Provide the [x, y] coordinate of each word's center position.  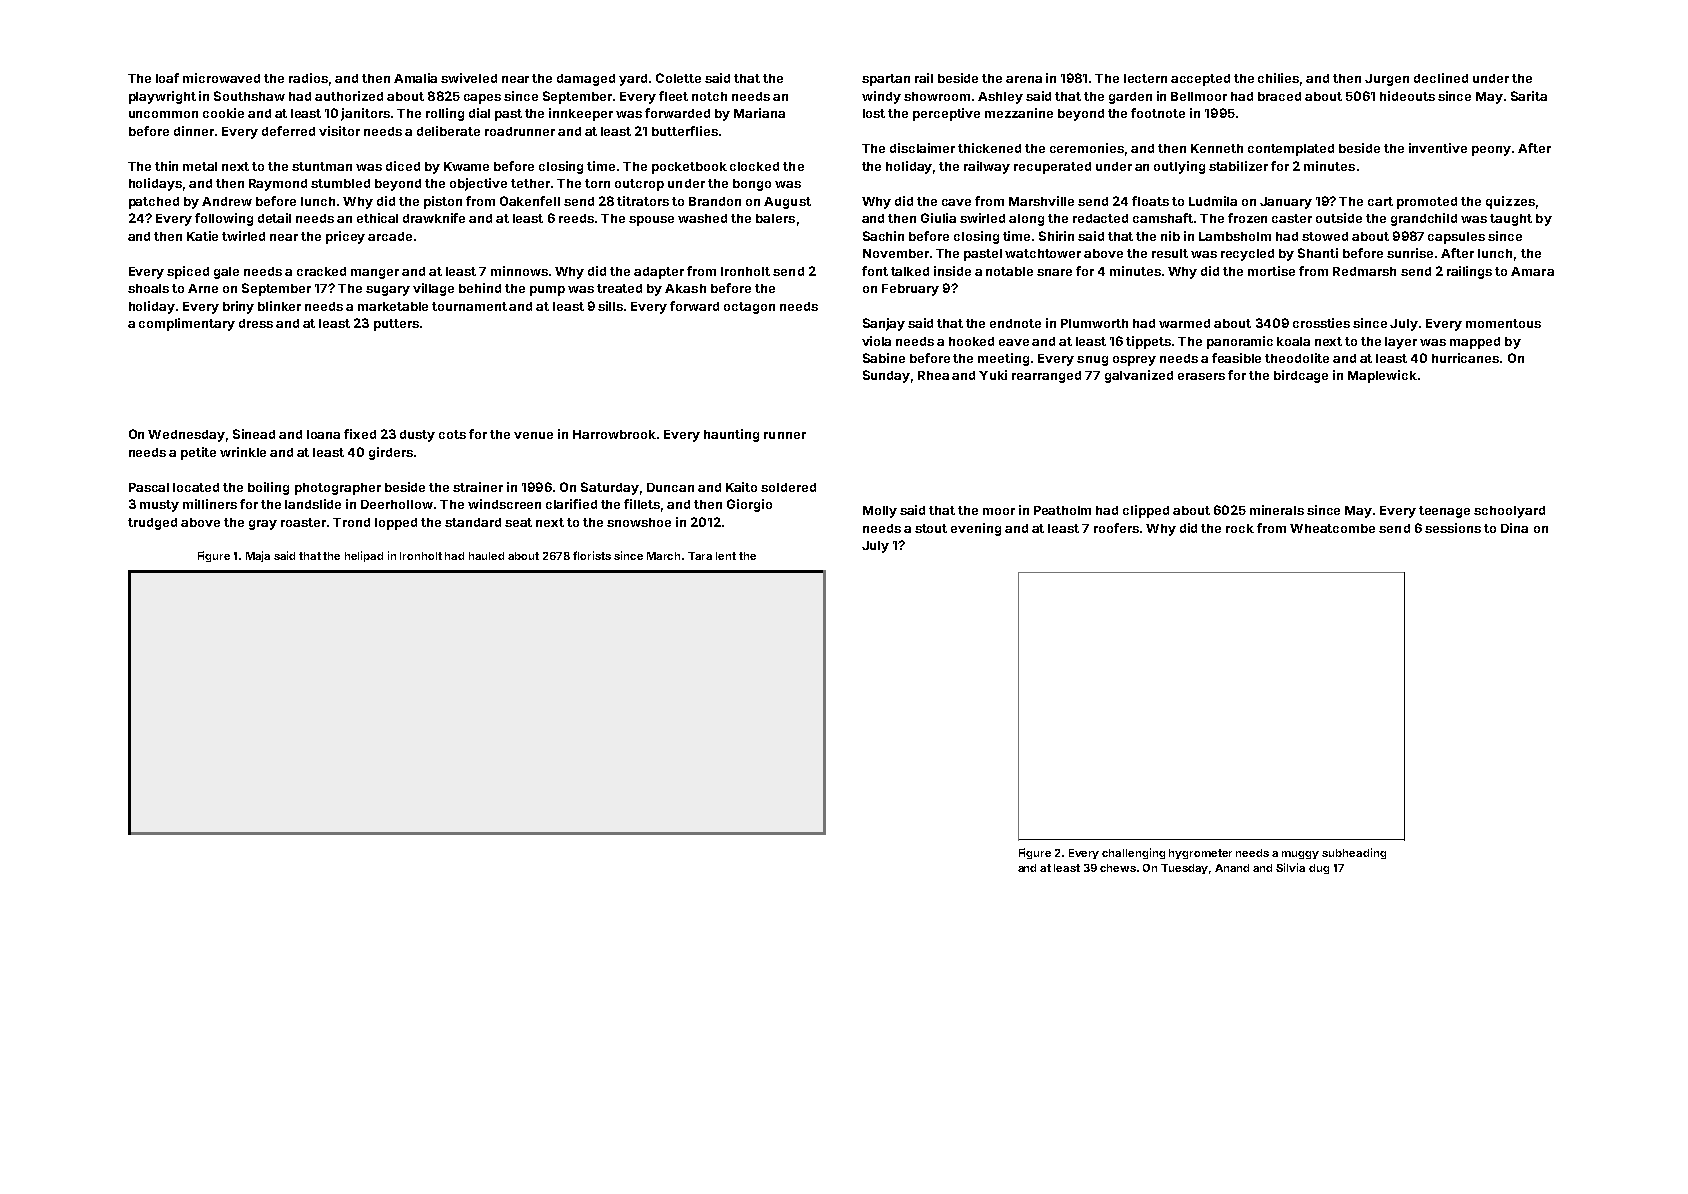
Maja [258, 556]
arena [1024, 79]
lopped [396, 524]
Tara [700, 556]
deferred [288, 131]
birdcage [1301, 376]
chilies [1278, 78]
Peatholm [1062, 510]
